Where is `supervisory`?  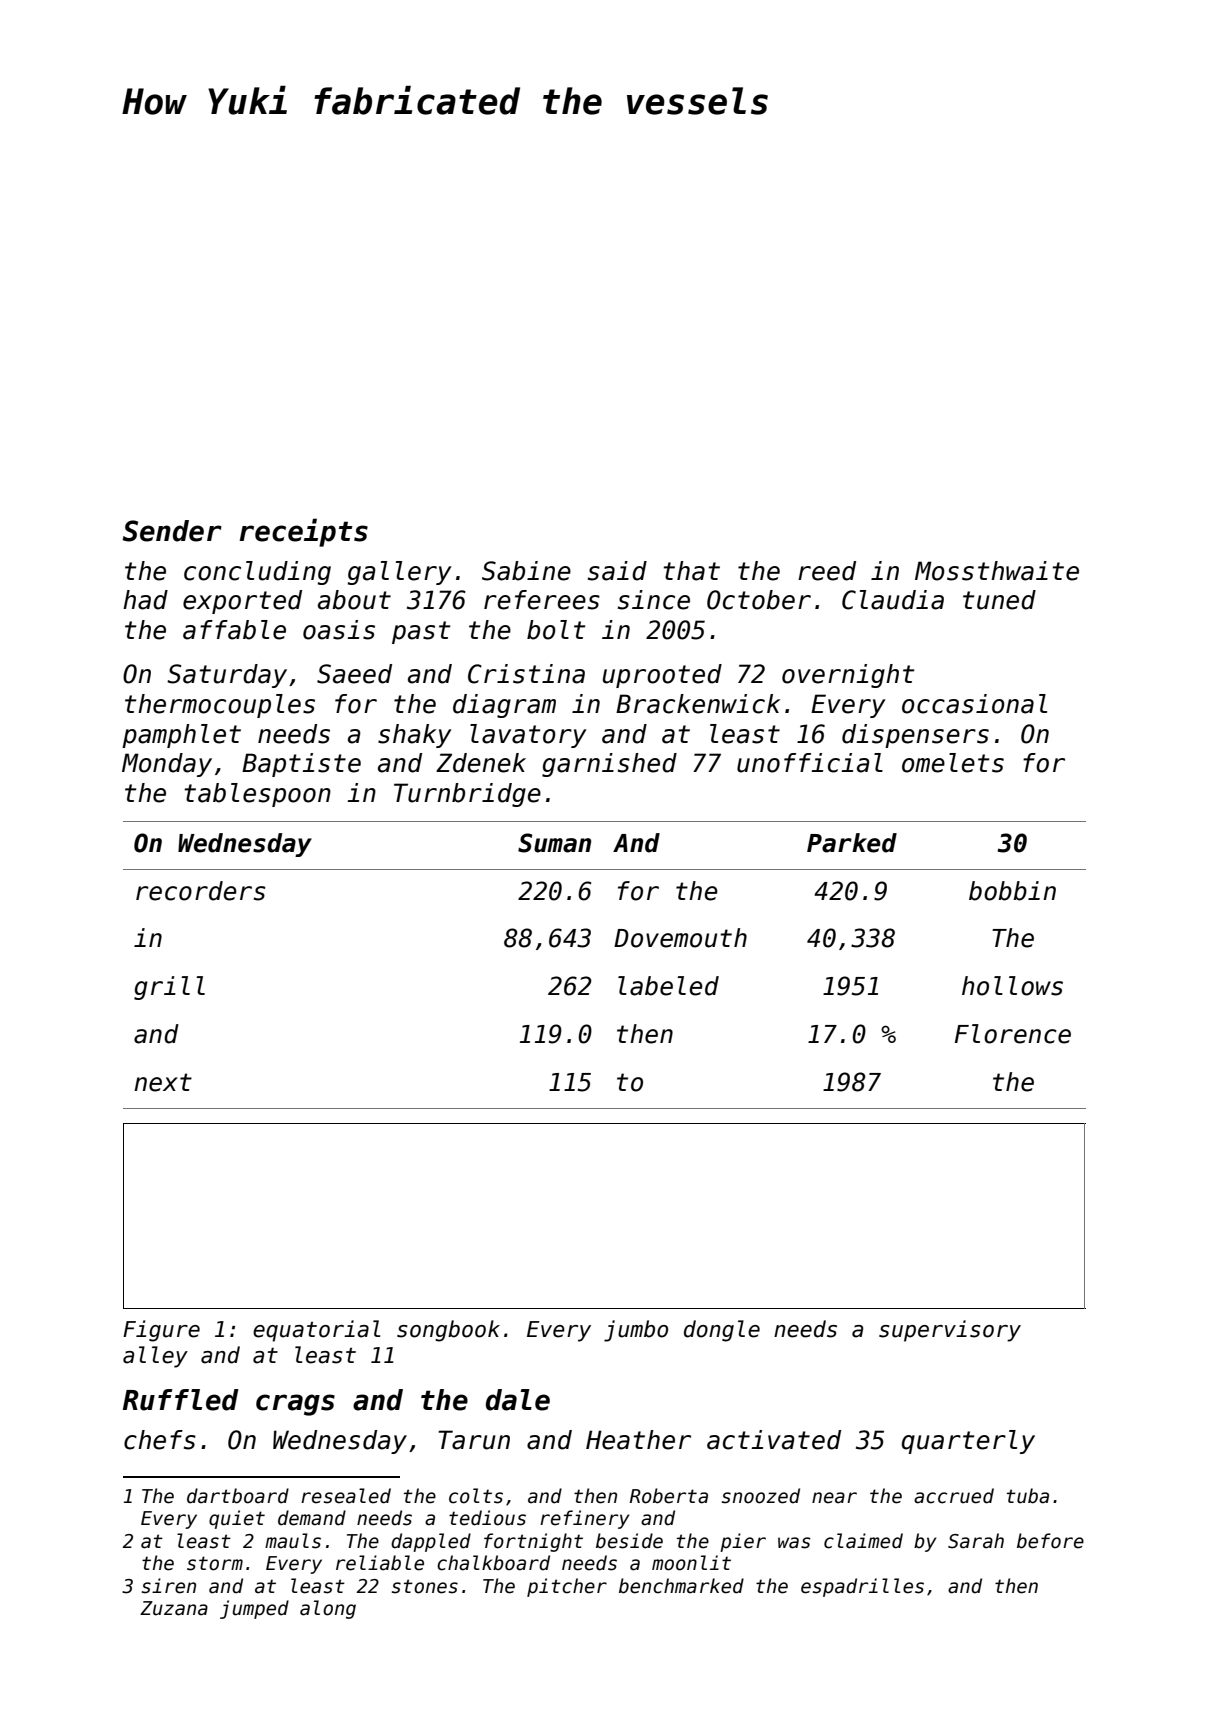 supervisory is located at coordinates (950, 1331).
